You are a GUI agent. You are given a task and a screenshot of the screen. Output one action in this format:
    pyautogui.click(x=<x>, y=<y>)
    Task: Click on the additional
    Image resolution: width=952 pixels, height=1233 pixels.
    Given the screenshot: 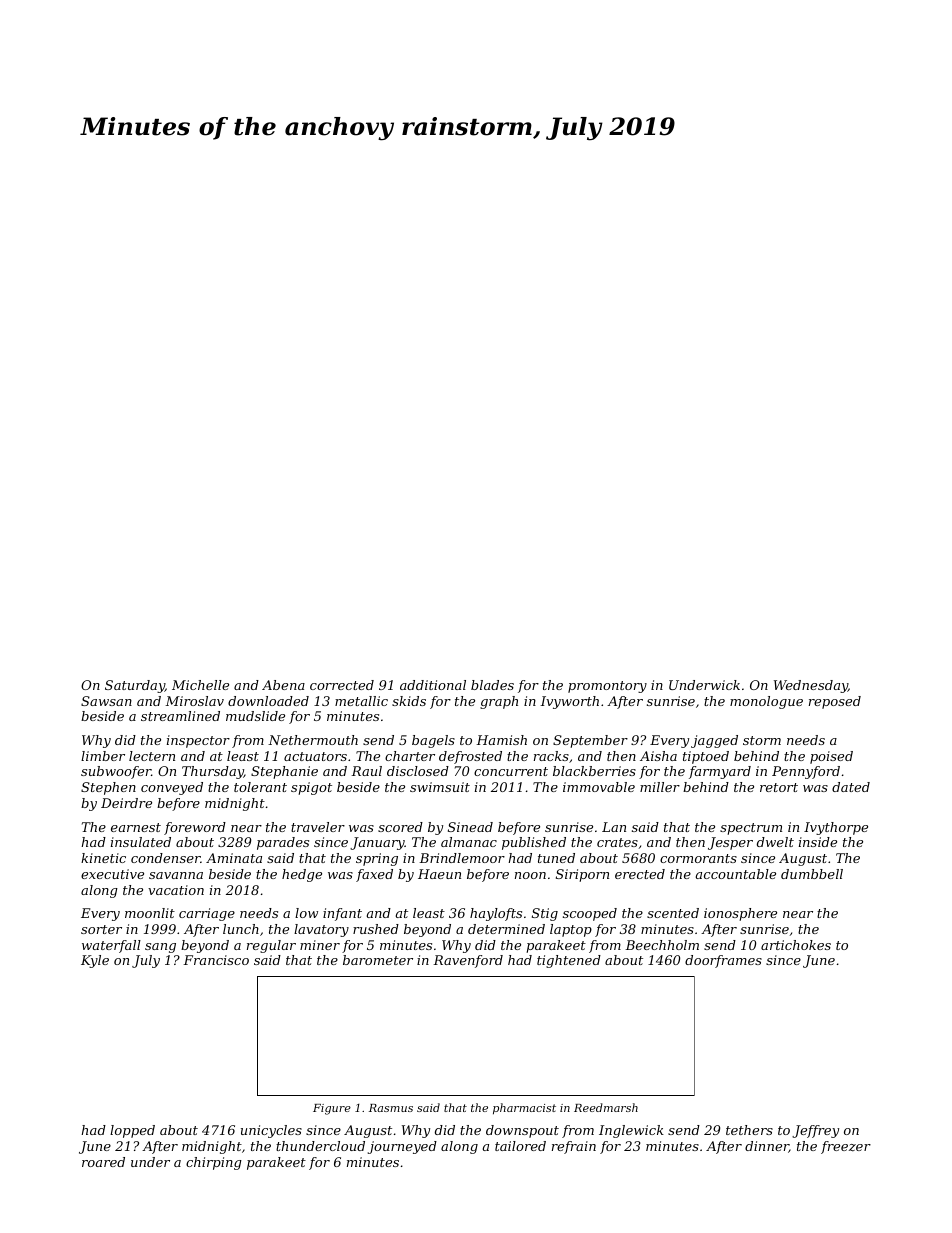 What is the action you would take?
    pyautogui.click(x=433, y=685)
